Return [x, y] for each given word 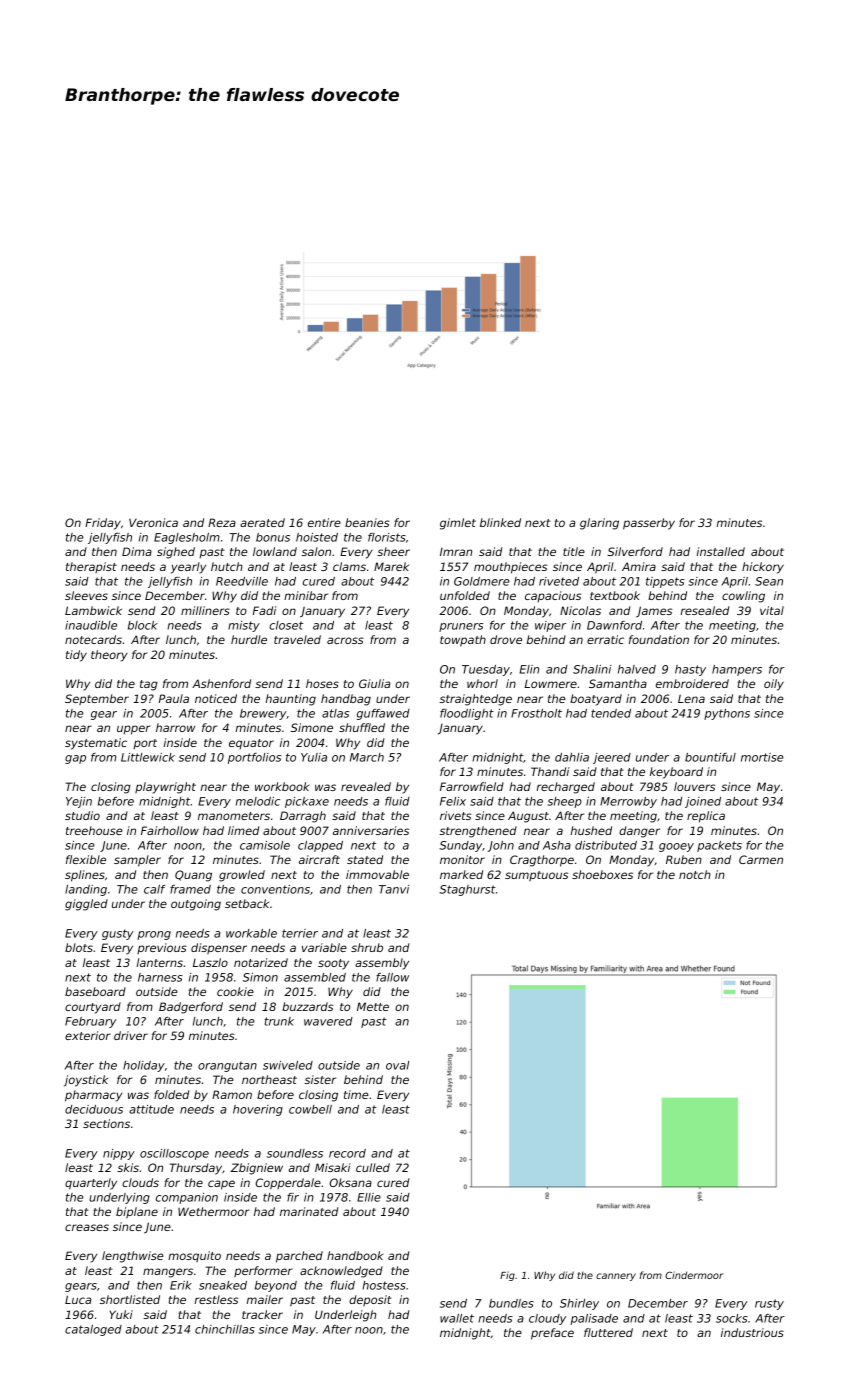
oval [397, 1065]
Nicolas [580, 610]
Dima [137, 551]
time [356, 1094]
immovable [377, 874]
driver [131, 1035]
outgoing [196, 905]
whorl [482, 683]
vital [772, 610]
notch [695, 874]
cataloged [93, 1330]
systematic [96, 744]
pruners [461, 627]
